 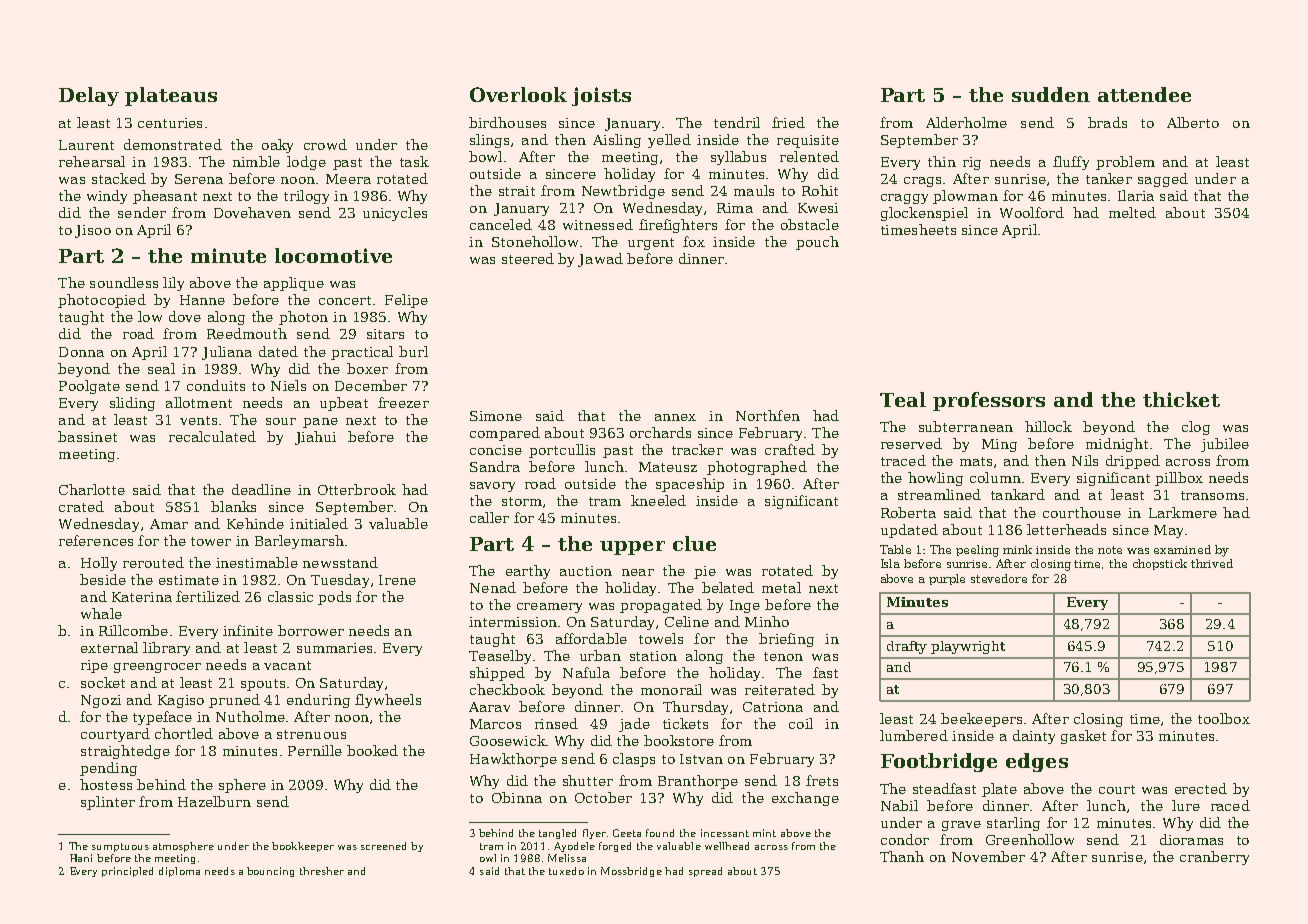 I want to click on joists, so click(x=601, y=96).
